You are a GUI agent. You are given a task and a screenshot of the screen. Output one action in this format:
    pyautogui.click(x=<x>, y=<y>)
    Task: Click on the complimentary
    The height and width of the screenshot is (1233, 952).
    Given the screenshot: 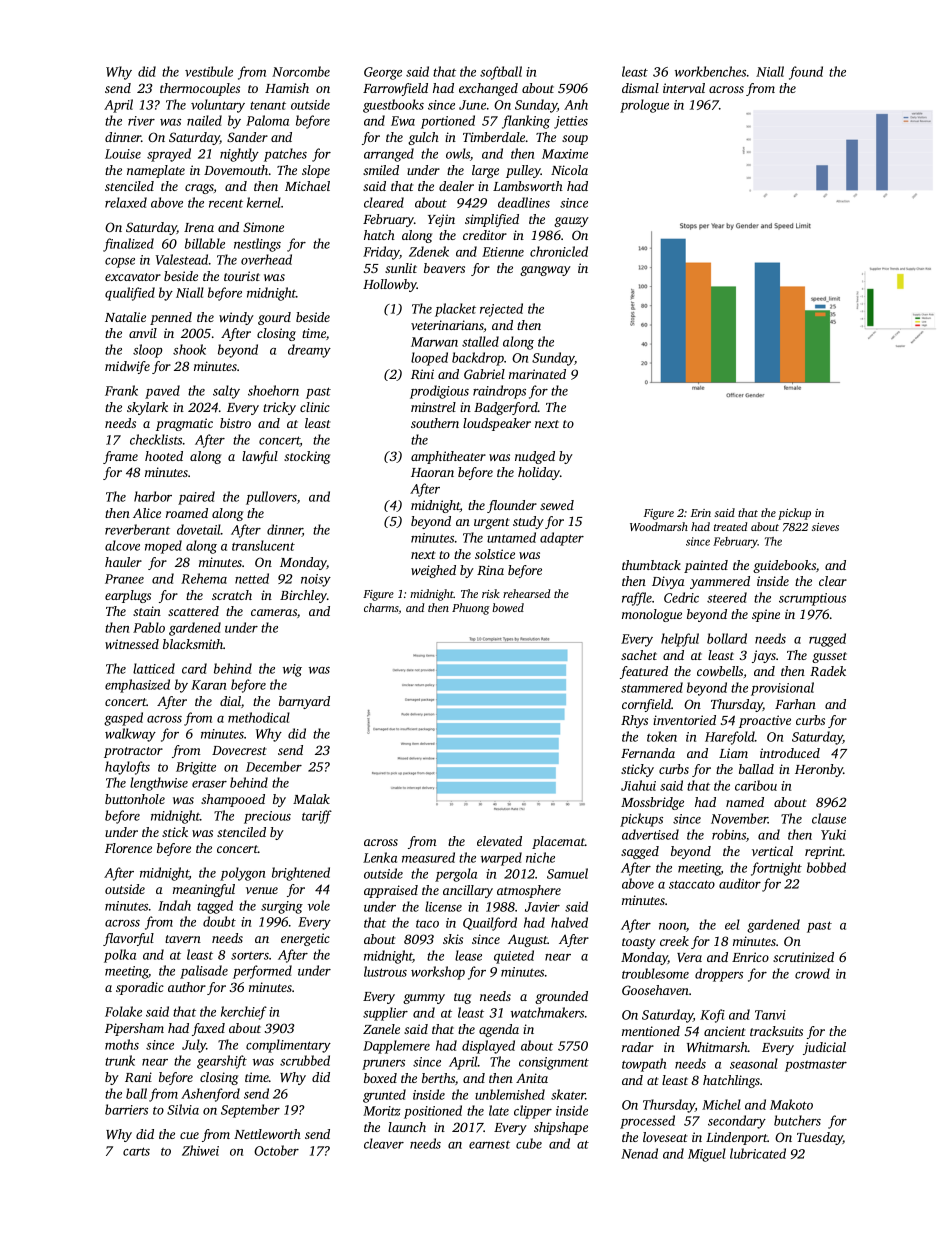 What is the action you would take?
    pyautogui.click(x=288, y=1046)
